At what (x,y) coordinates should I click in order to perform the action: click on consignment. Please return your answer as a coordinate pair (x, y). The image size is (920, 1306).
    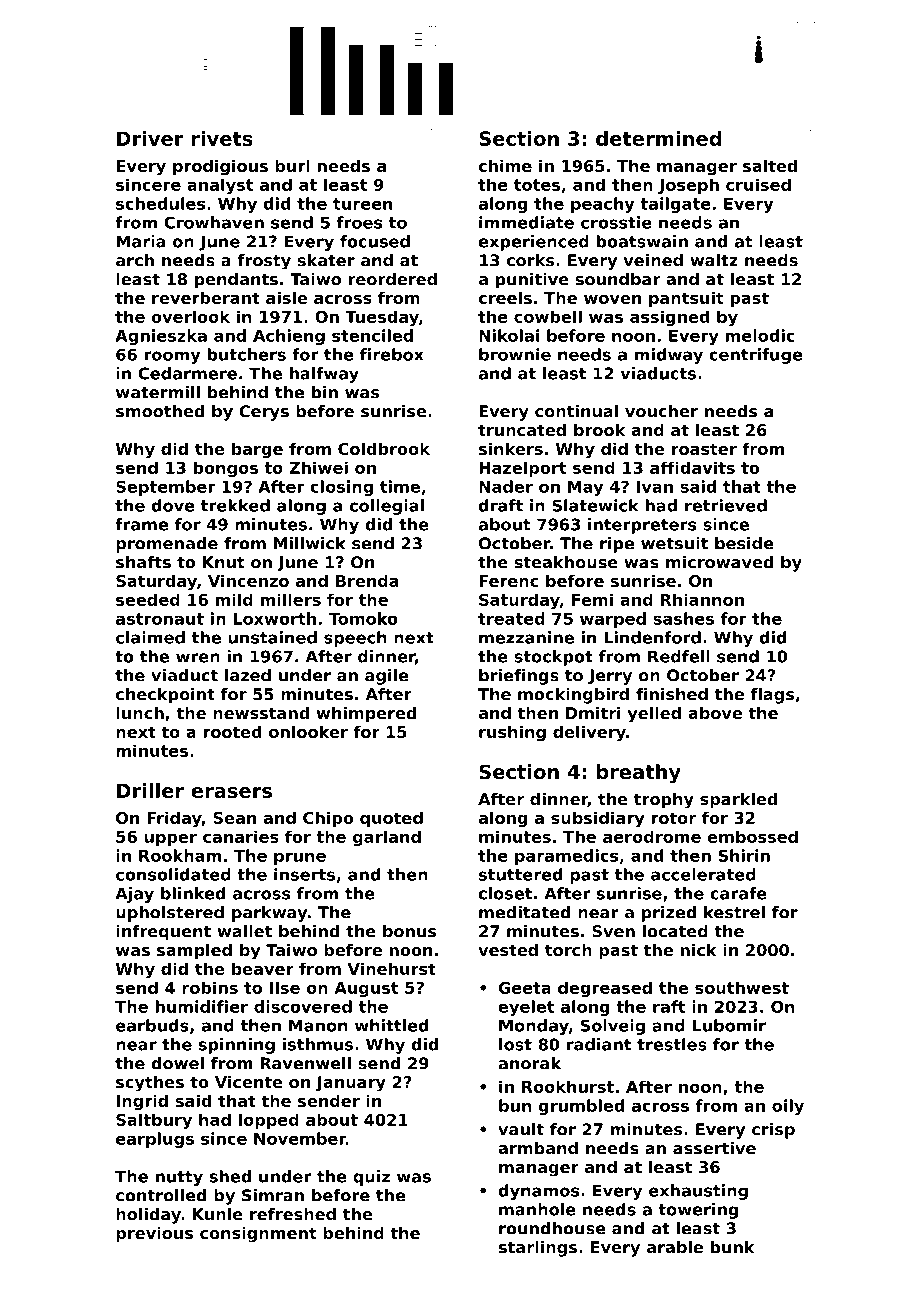
    Looking at the image, I should click on (258, 1234).
